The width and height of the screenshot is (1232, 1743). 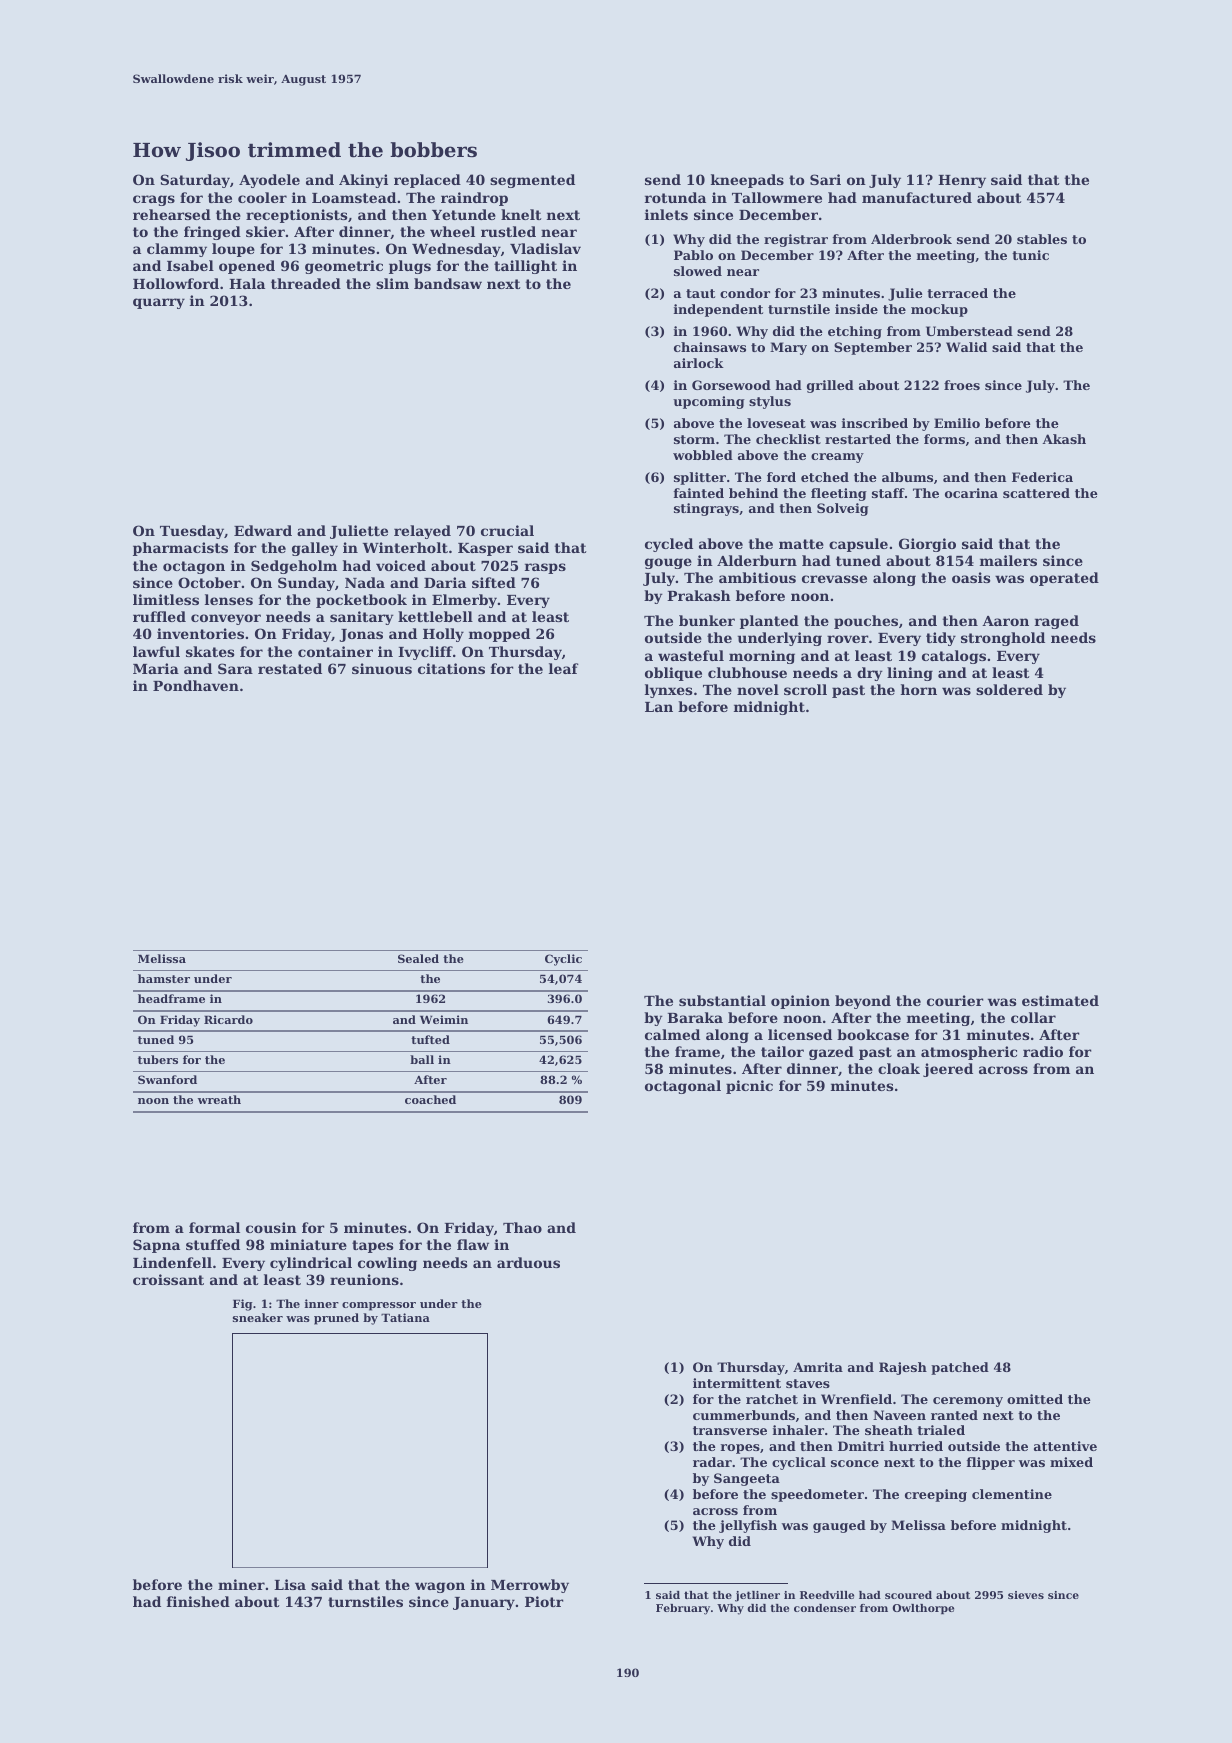 I want to click on patched, so click(x=960, y=1368).
